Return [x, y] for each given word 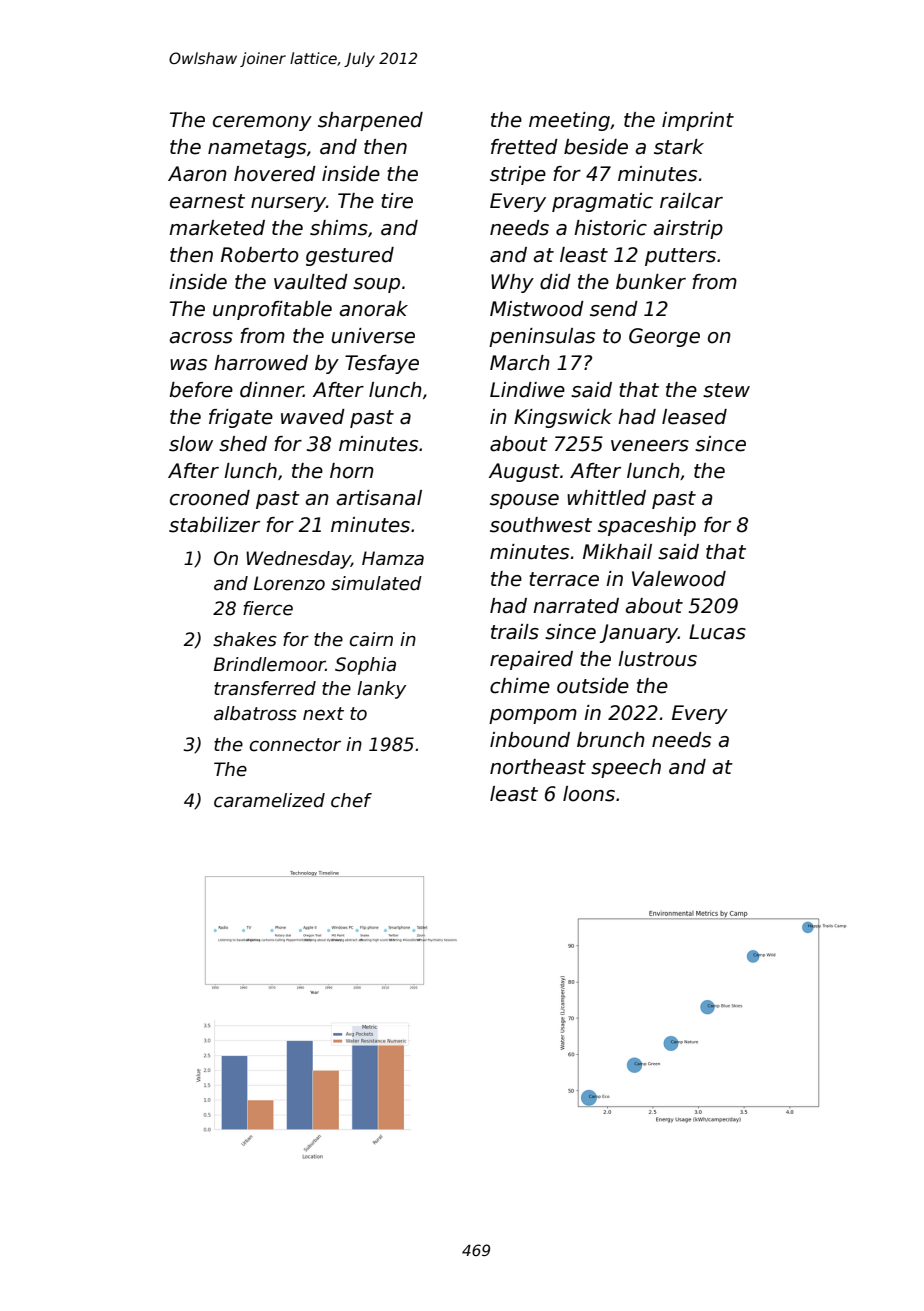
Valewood [679, 579]
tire [397, 201]
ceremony [262, 123]
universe [373, 336]
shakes [245, 639]
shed [243, 444]
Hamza [393, 558]
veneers [650, 446]
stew [726, 390]
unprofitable [272, 310]
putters [680, 257]
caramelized [269, 800]
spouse [524, 501]
